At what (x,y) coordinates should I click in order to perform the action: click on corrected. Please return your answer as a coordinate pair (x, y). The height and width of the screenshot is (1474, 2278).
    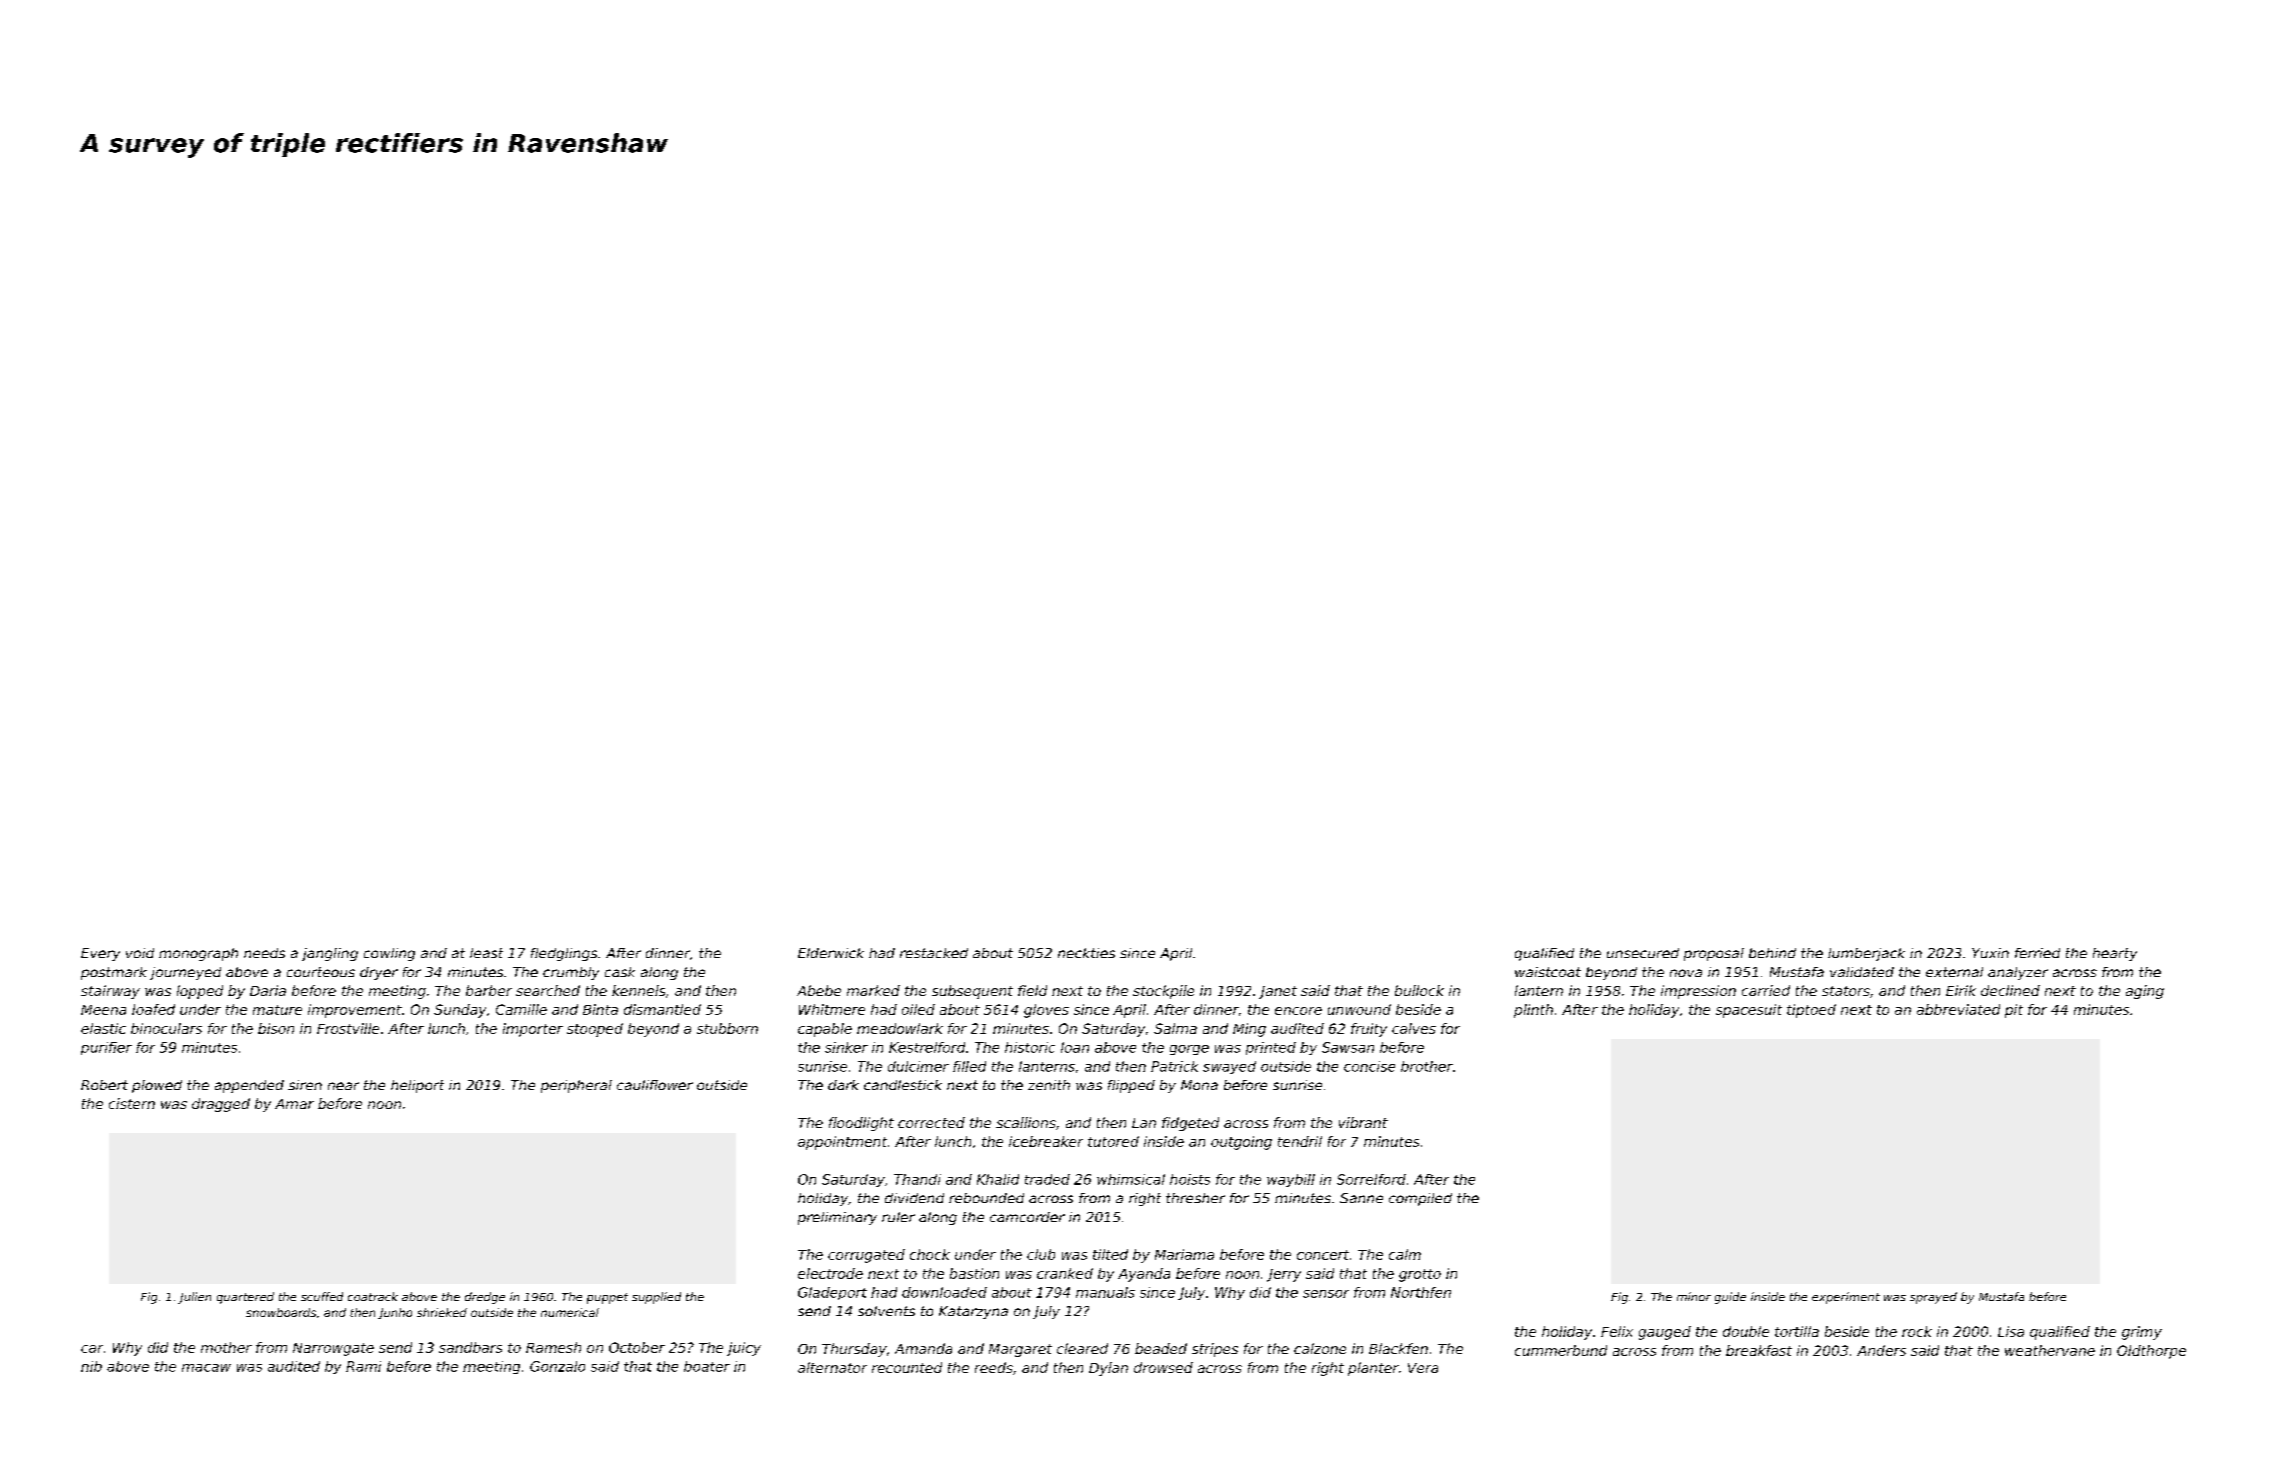
    Looking at the image, I should click on (931, 1122).
